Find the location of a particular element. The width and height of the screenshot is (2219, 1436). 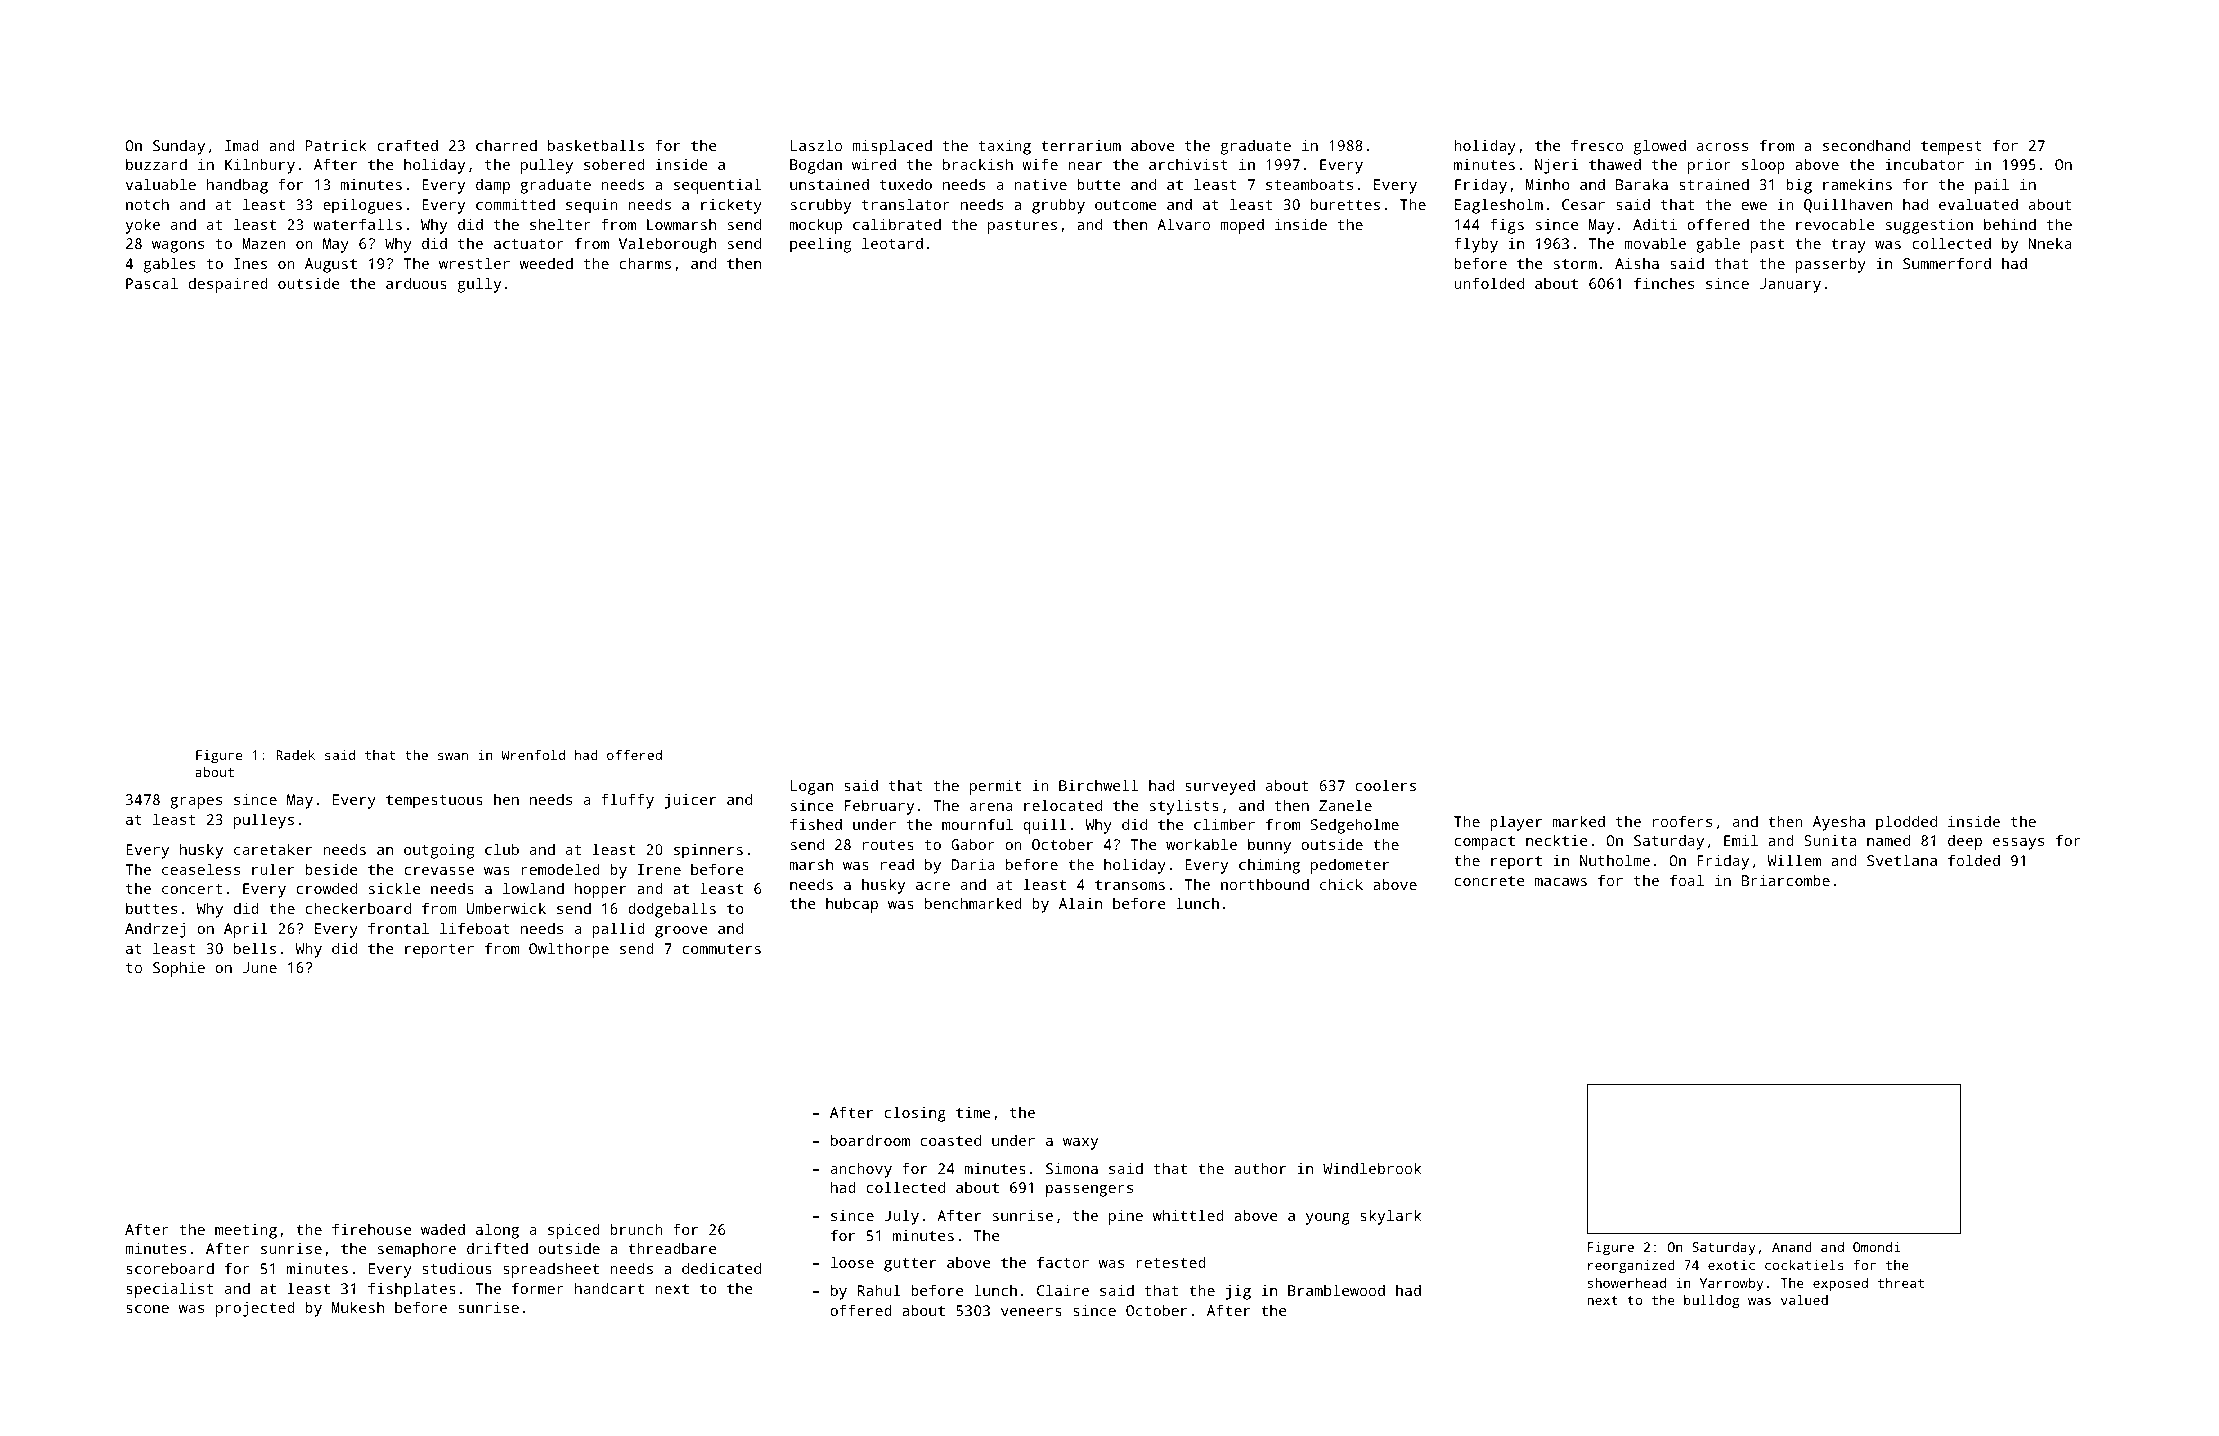

January is located at coordinates (1790, 285).
